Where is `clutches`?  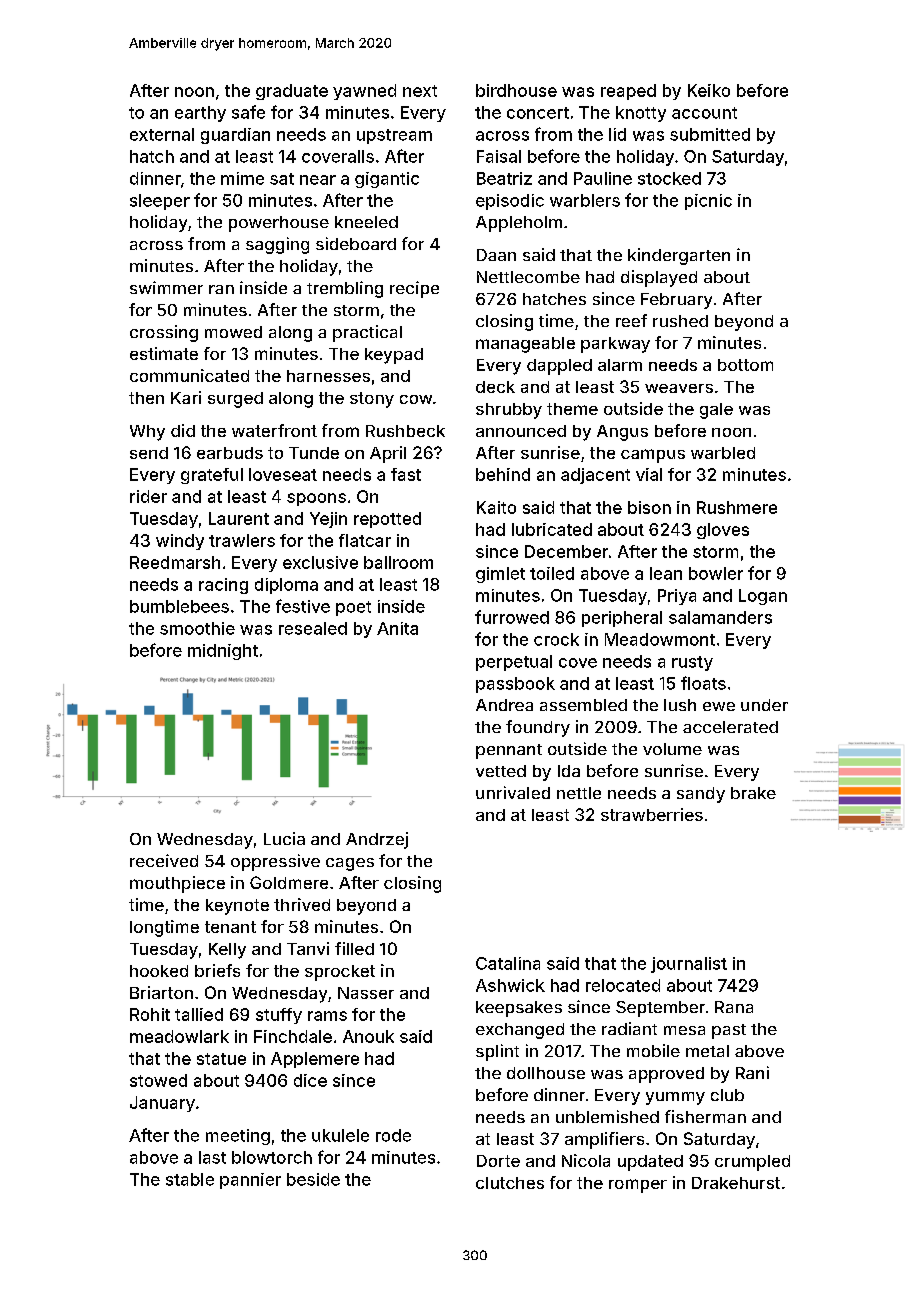 clutches is located at coordinates (510, 1183).
